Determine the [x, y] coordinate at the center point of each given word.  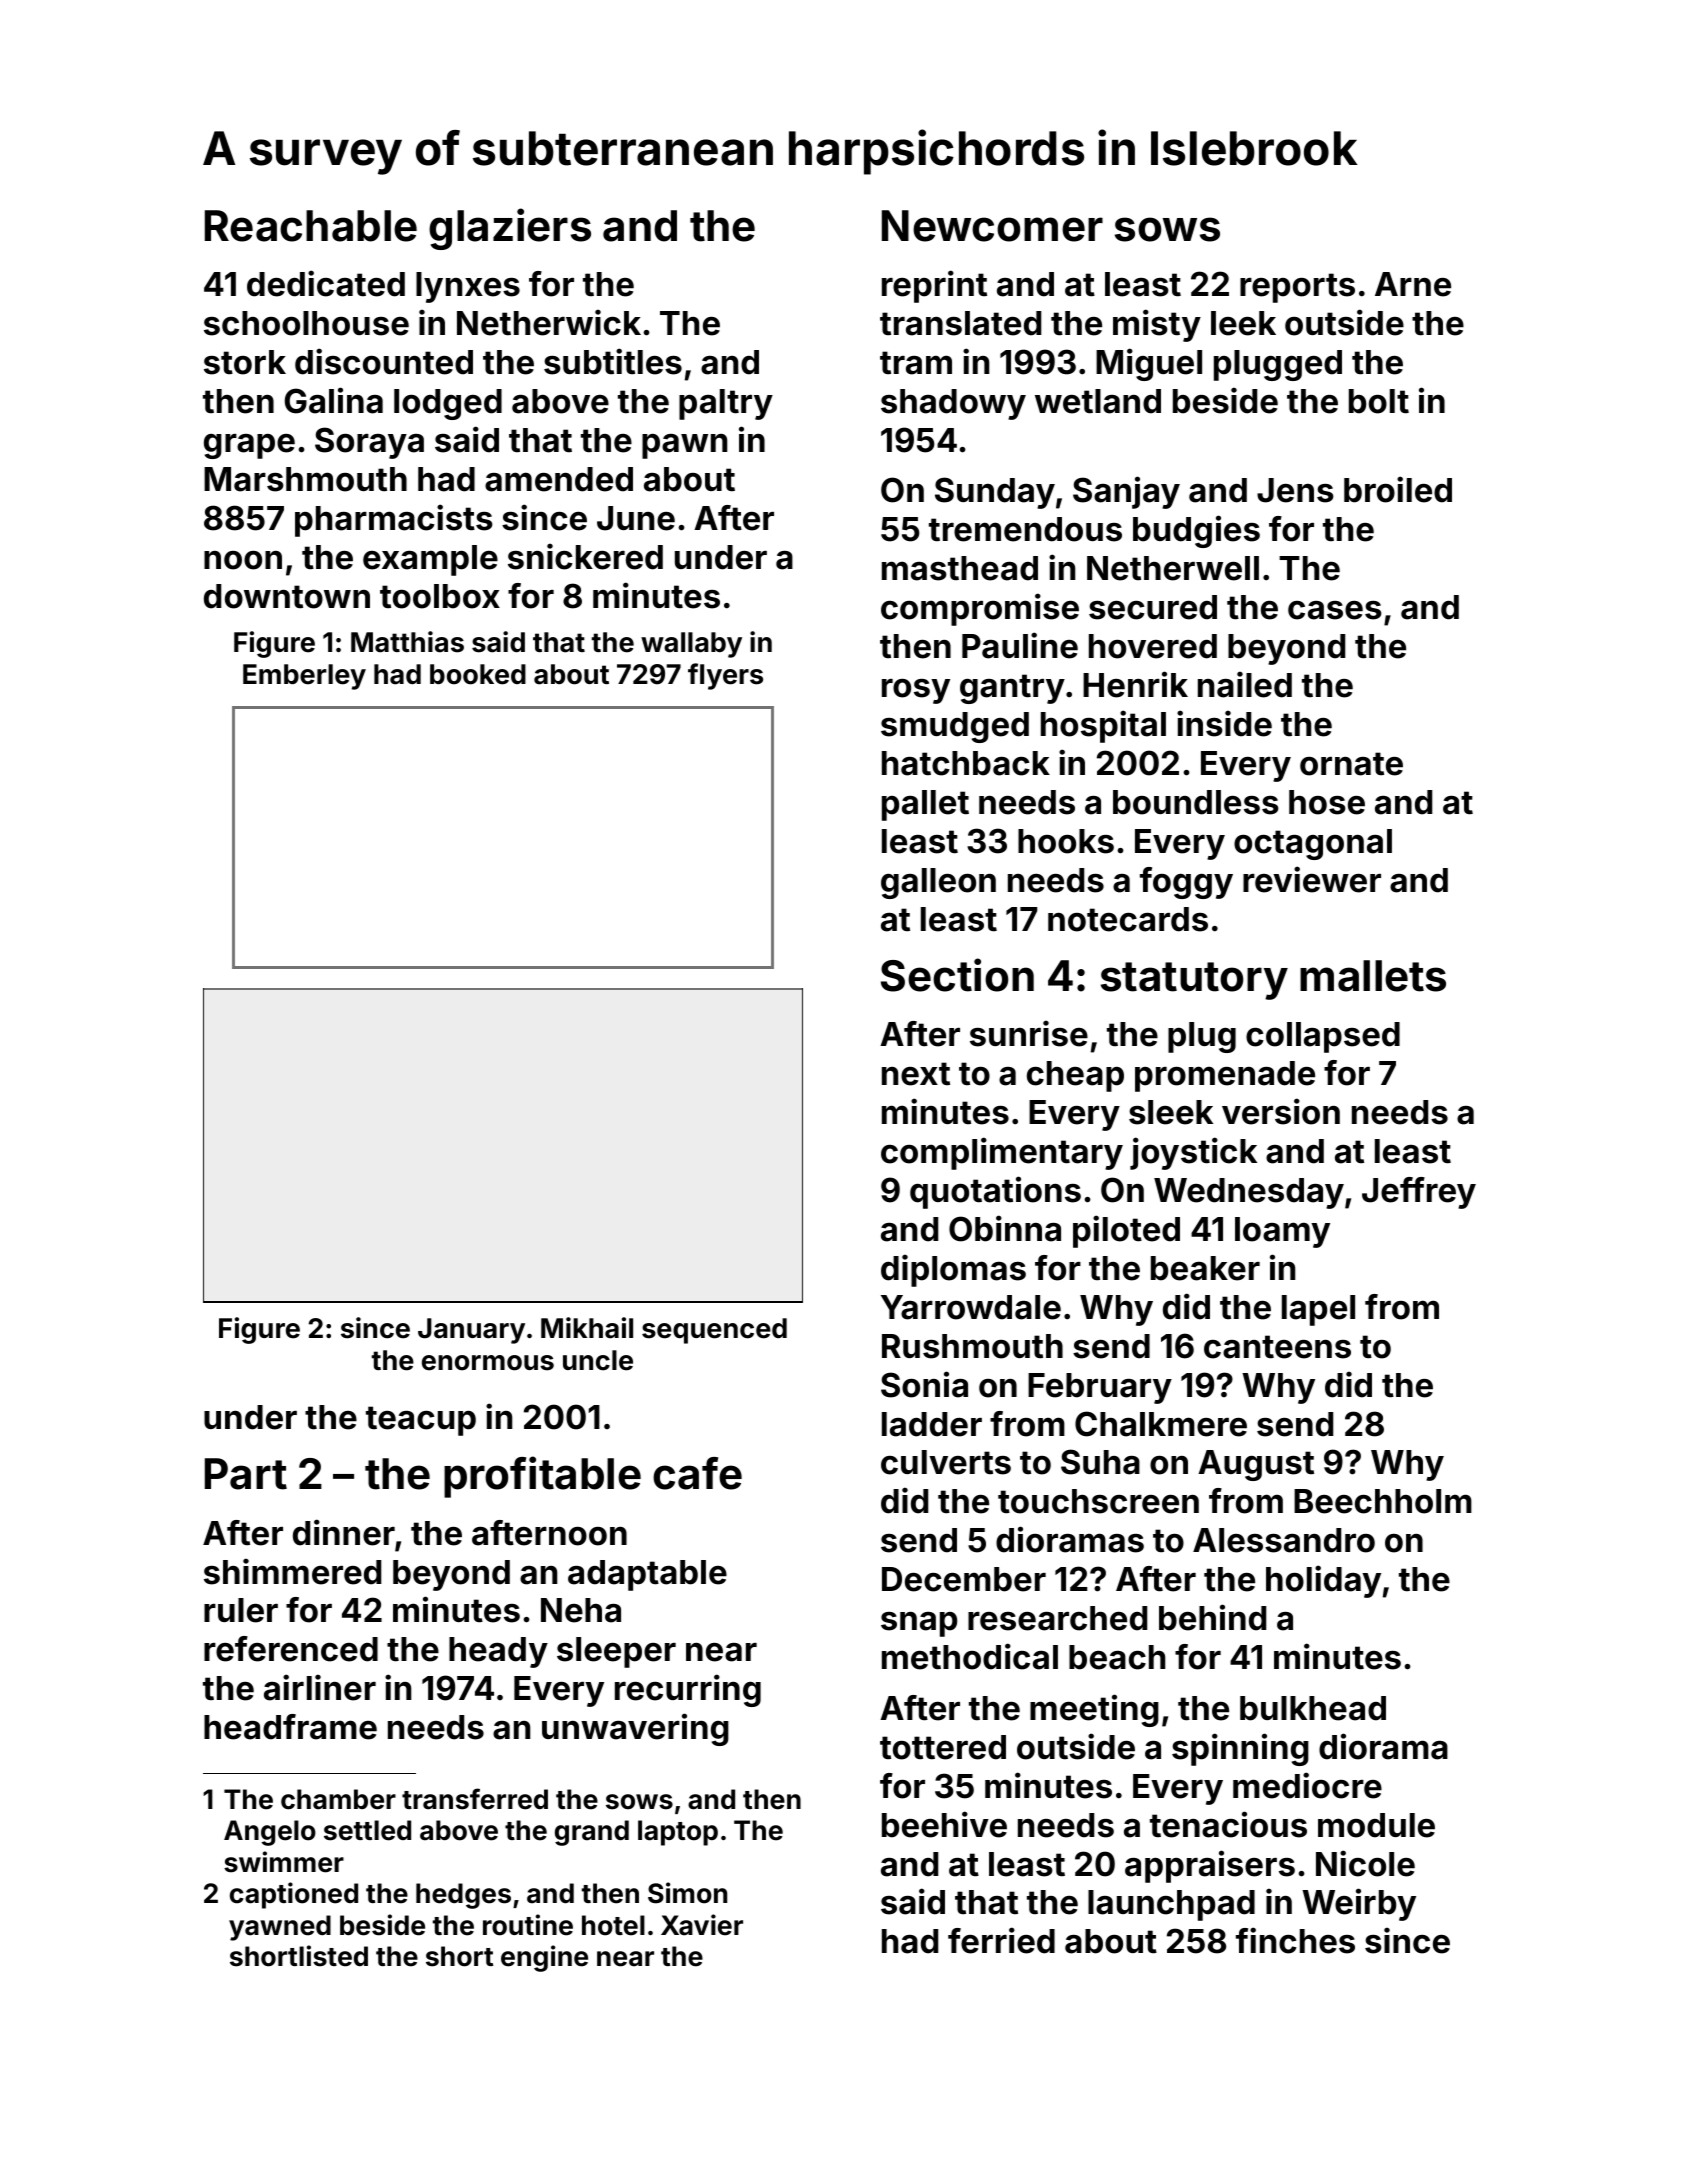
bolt [1379, 401]
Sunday [995, 493]
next [916, 1074]
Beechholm [1383, 1501]
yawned [280, 1928]
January [471, 1331]
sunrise [1029, 1033]
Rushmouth [972, 1346]
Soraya [369, 443]
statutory [1194, 981]
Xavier [702, 1925]
